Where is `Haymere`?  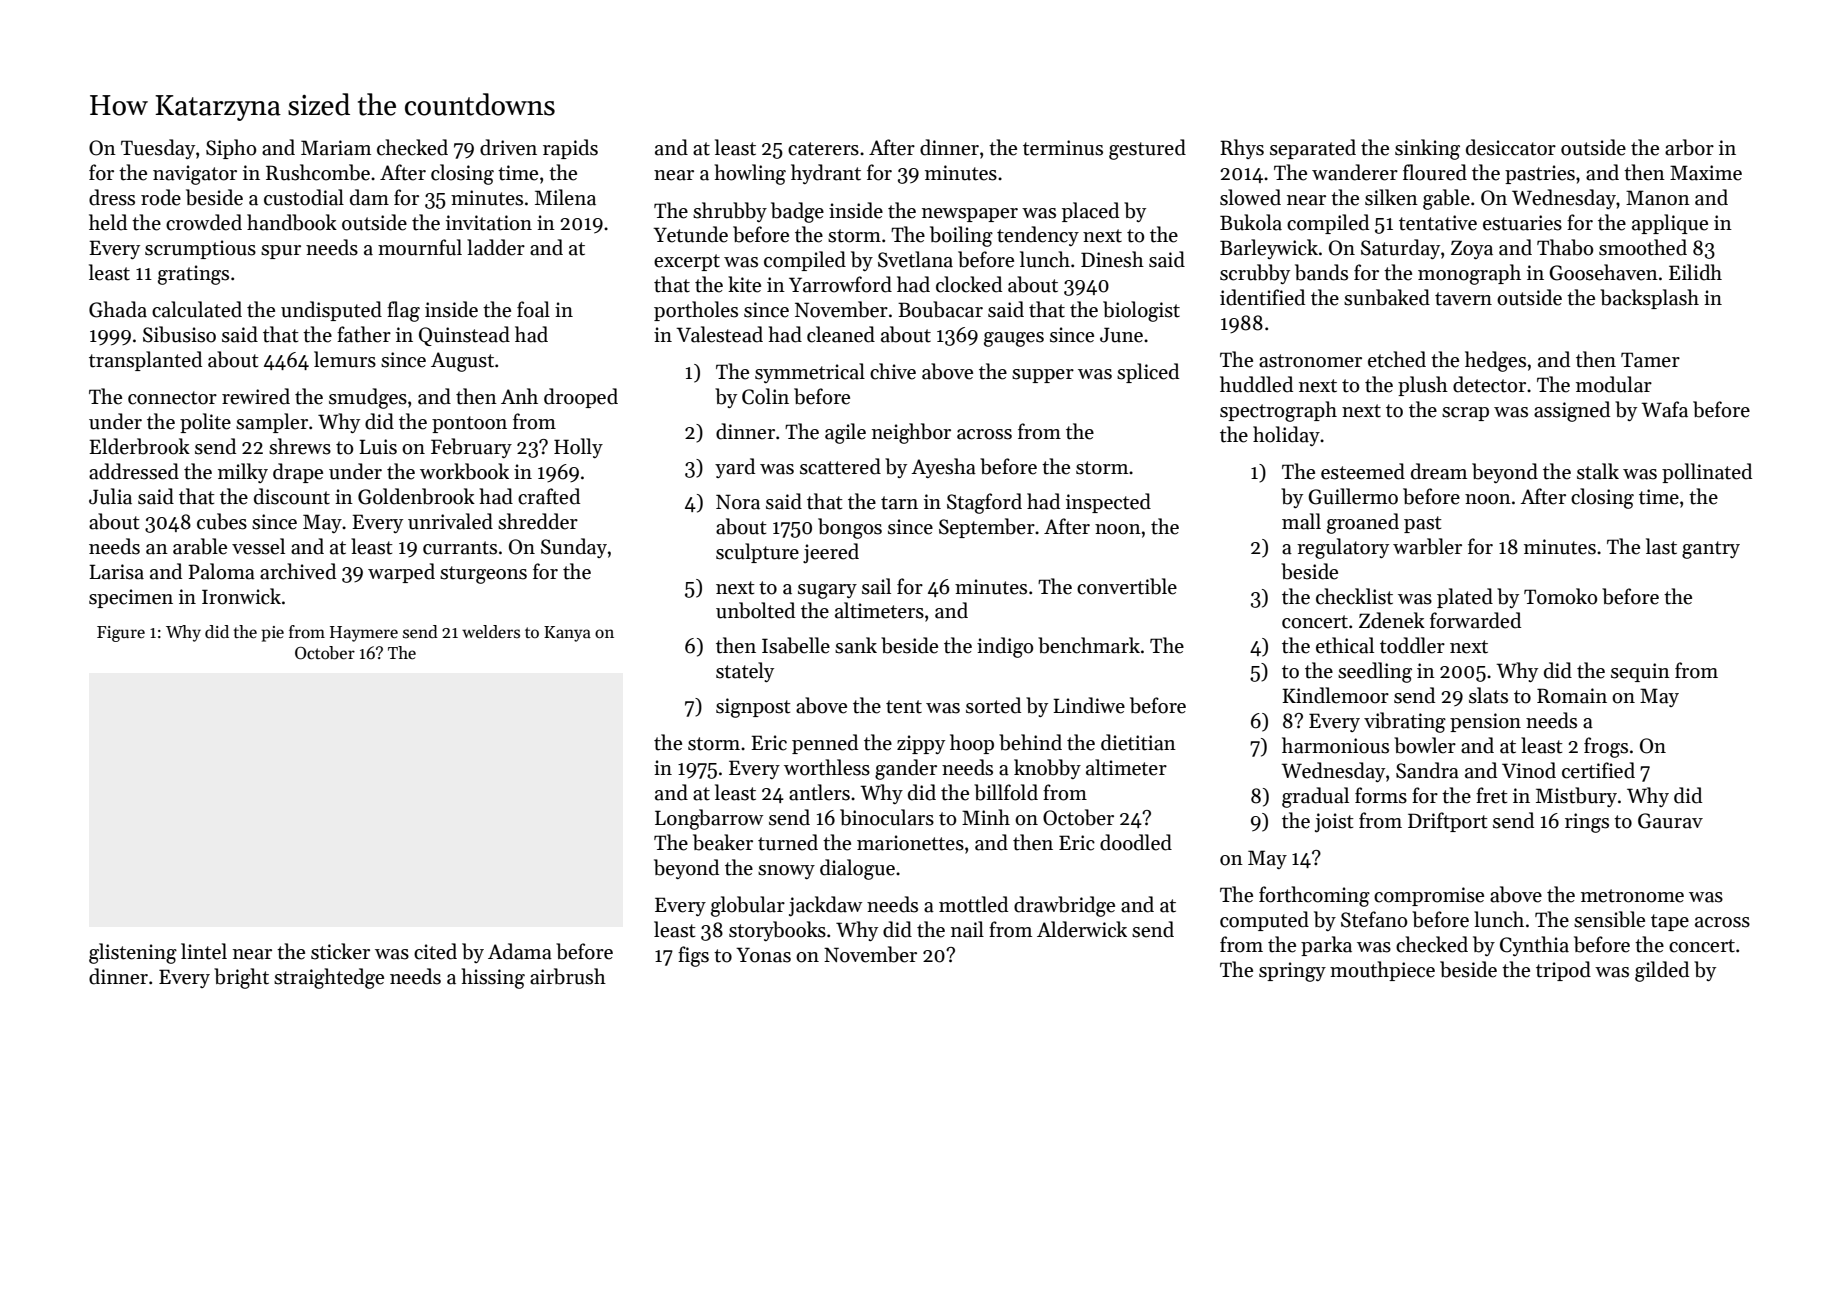
Haymere is located at coordinates (364, 634).
